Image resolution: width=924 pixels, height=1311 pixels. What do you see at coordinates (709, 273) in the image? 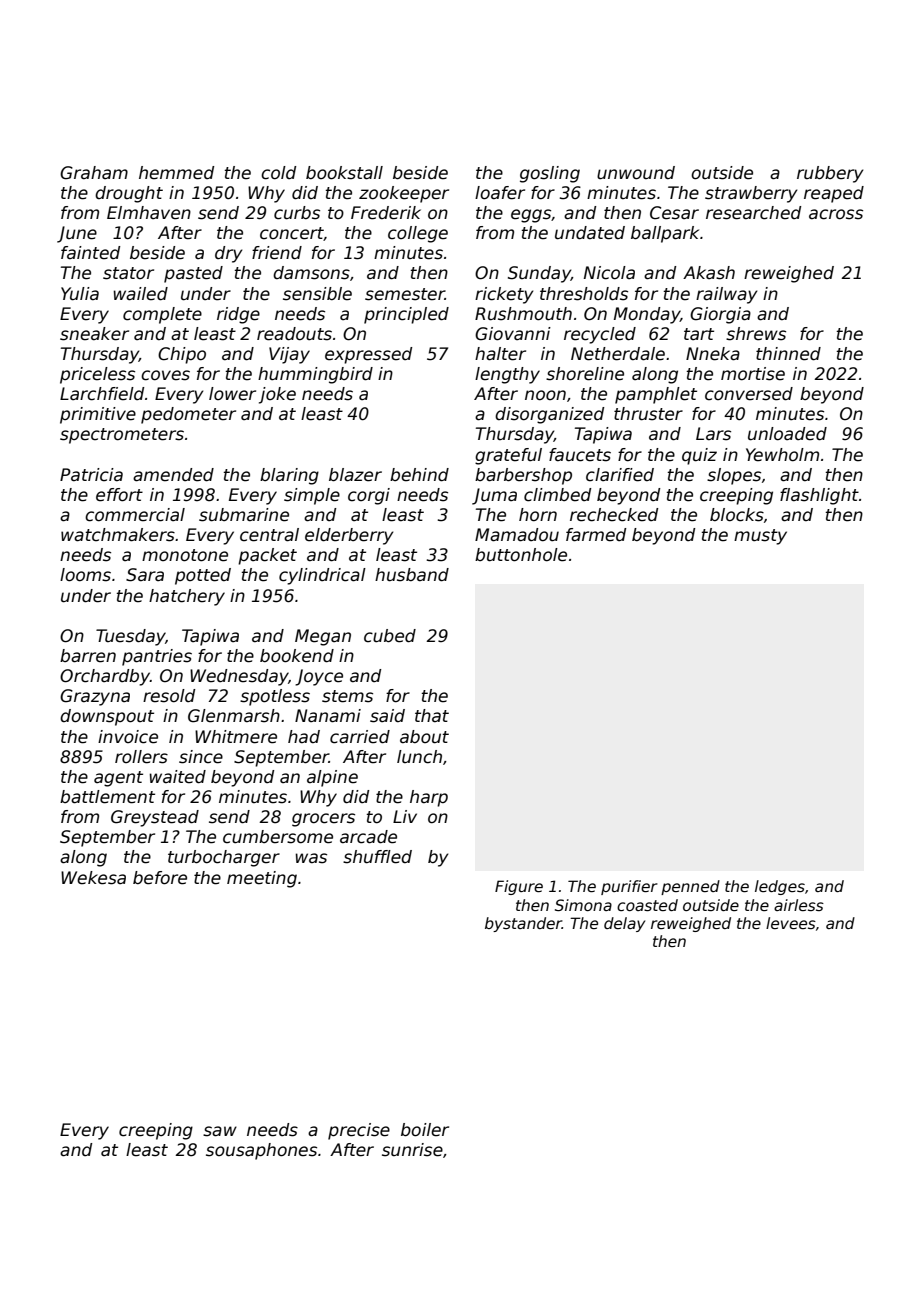
I see `Akash` at bounding box center [709, 273].
